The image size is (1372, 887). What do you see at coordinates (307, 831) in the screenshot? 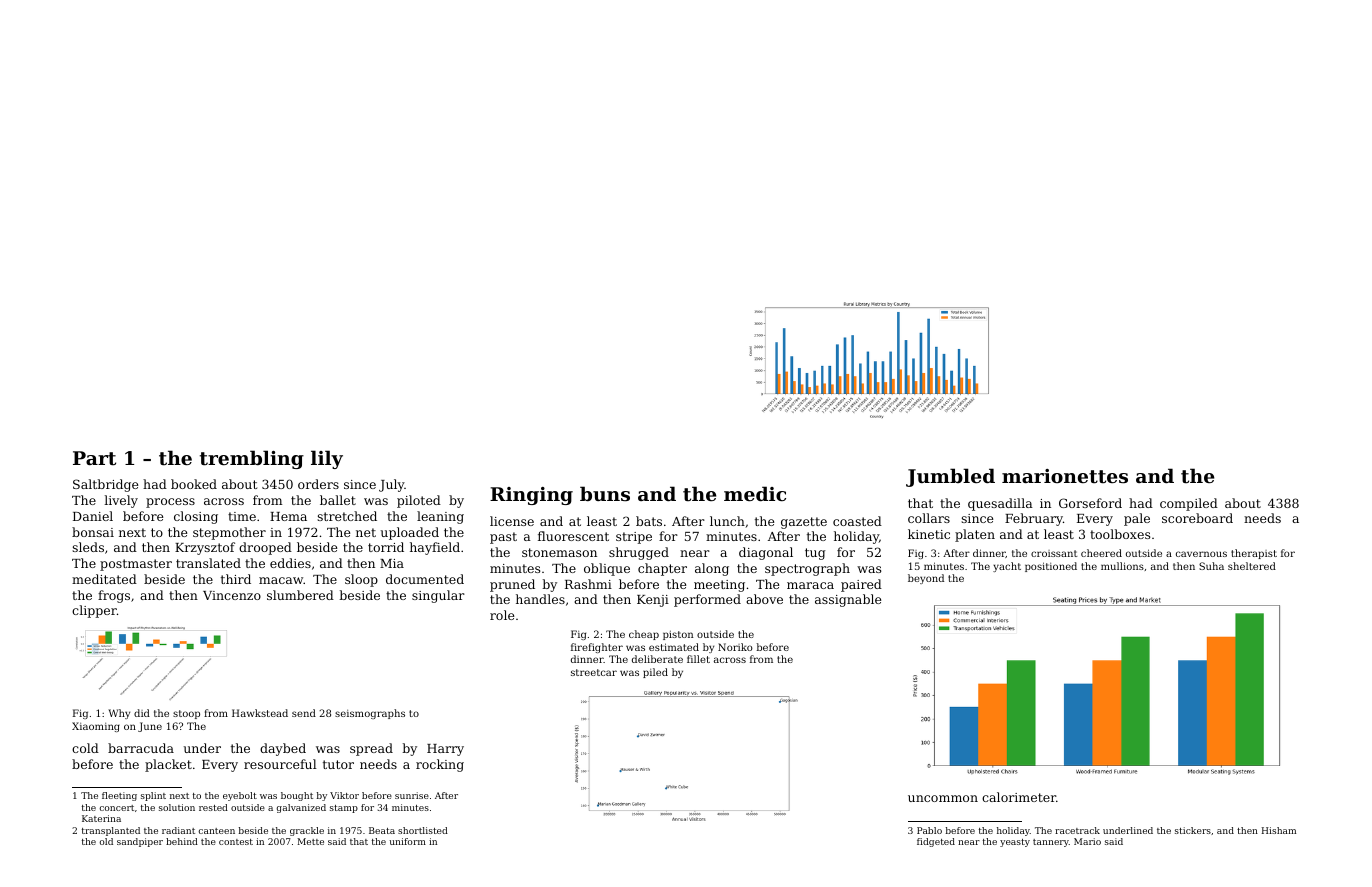
I see `grackle` at bounding box center [307, 831].
